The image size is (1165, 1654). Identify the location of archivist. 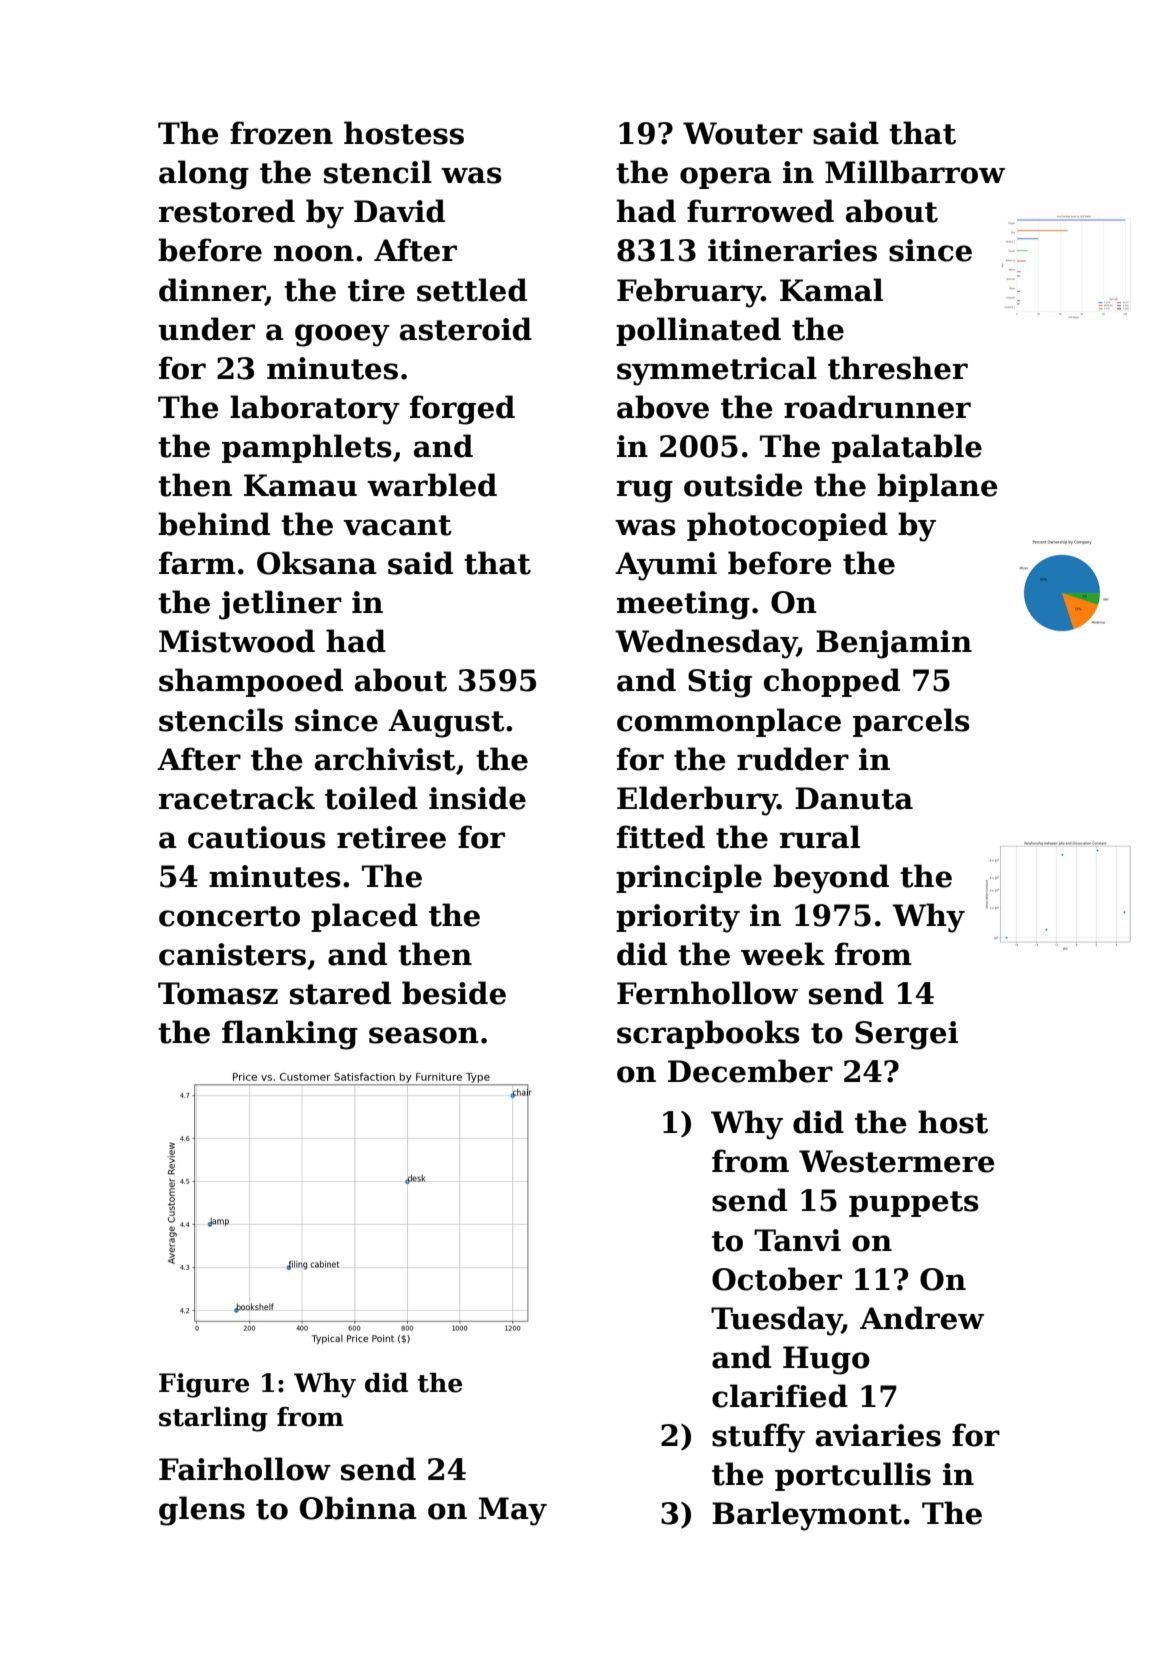
(385, 759).
